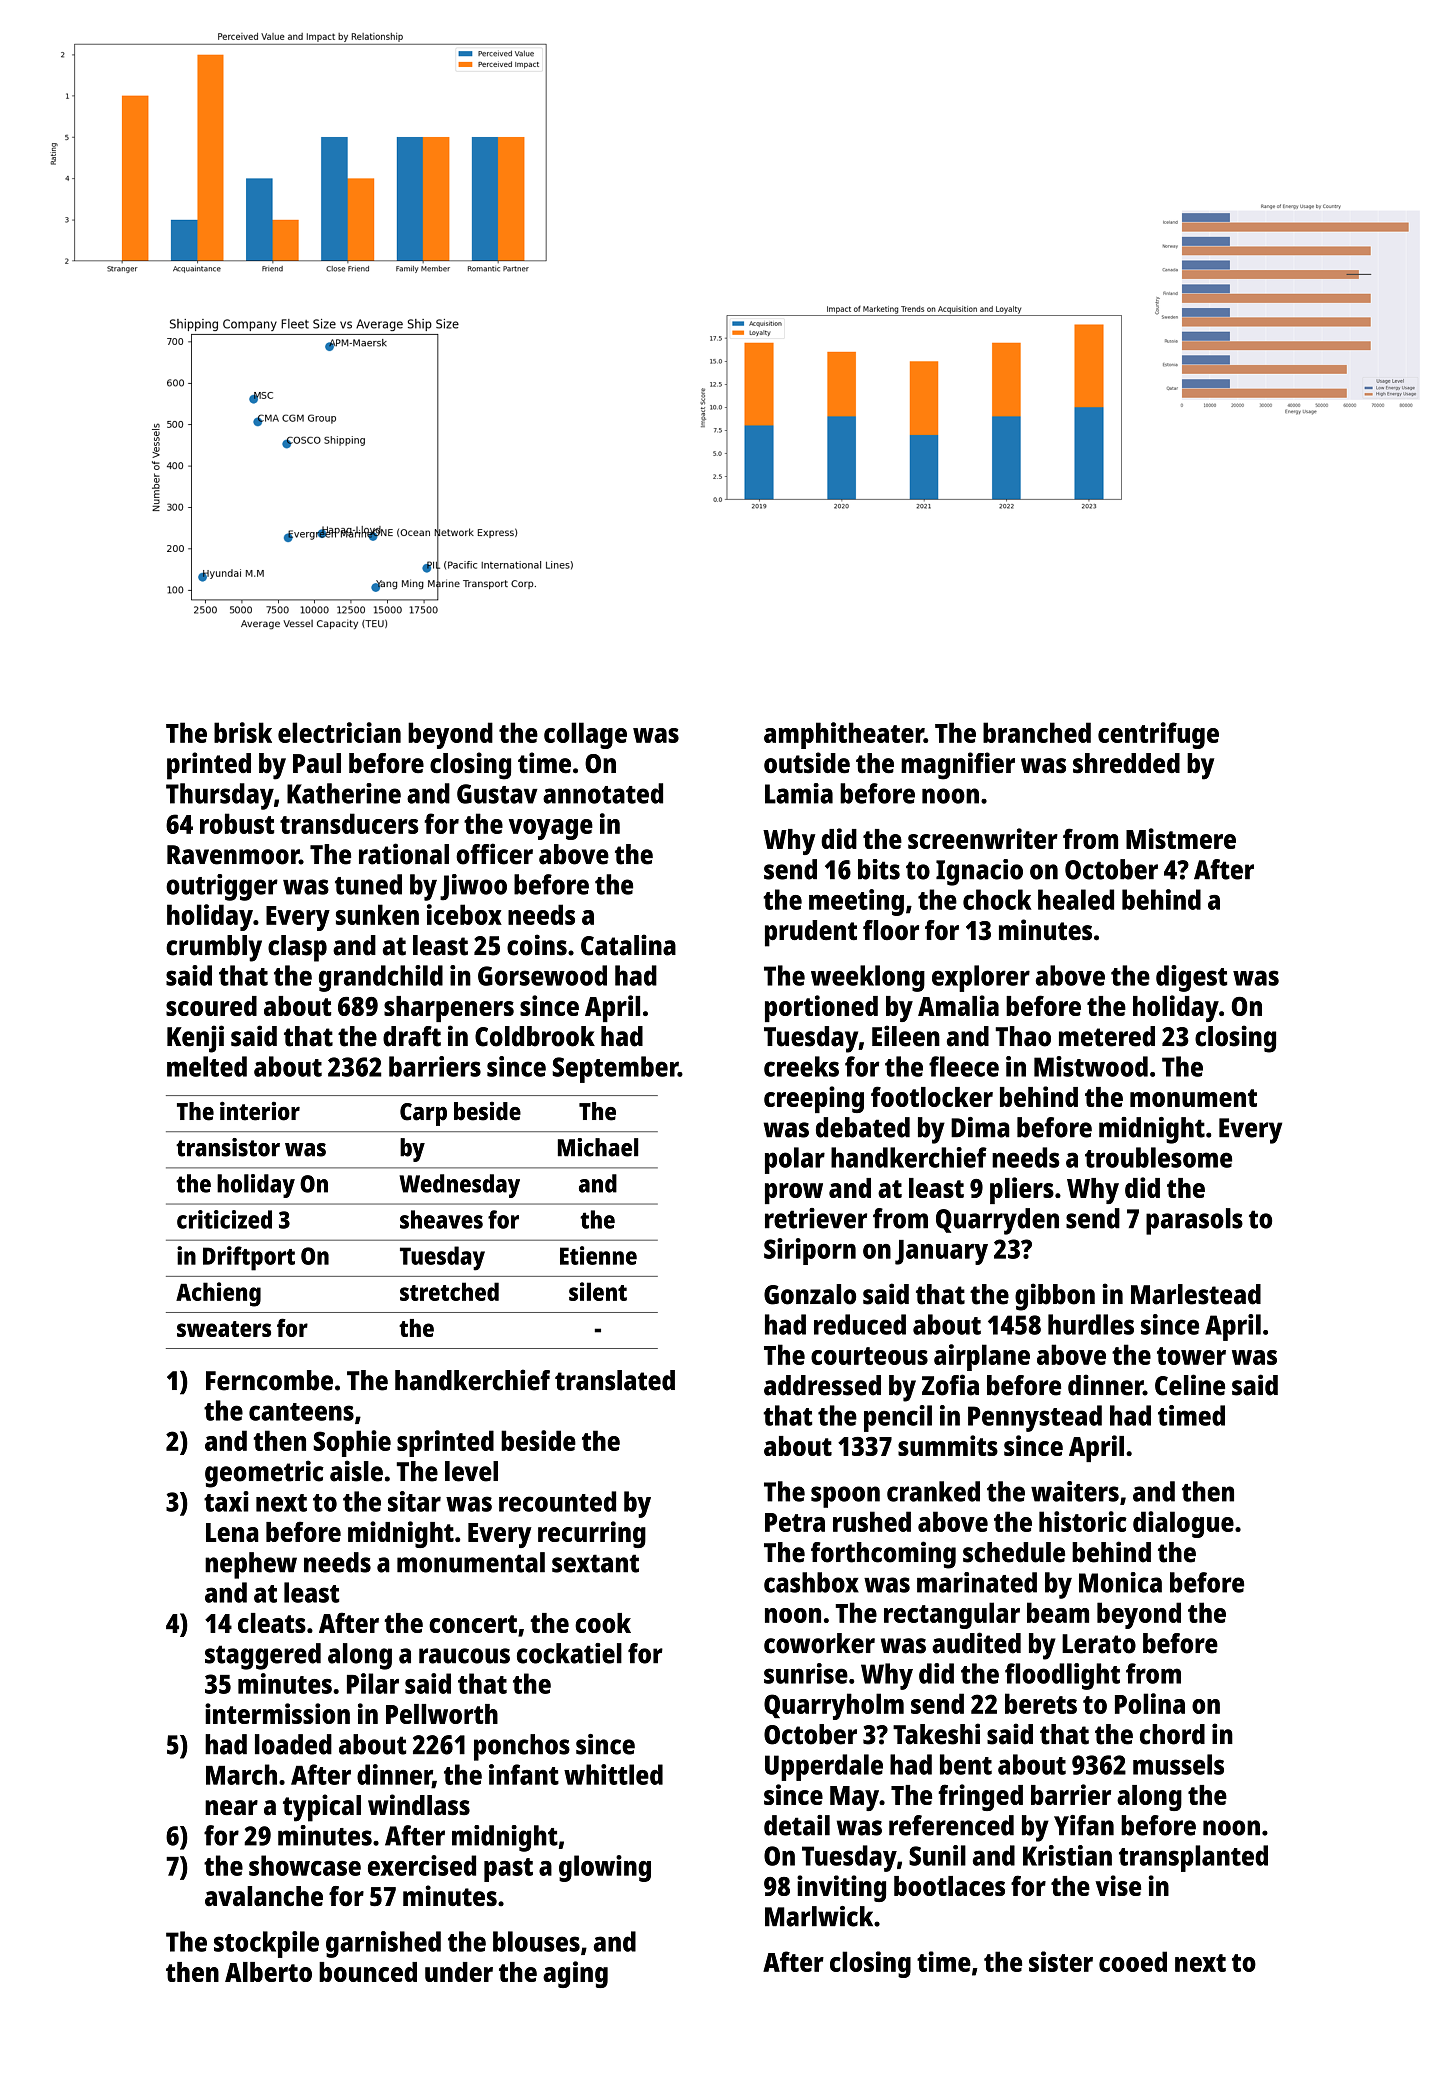 The width and height of the image is (1450, 2100). I want to click on tower, so click(1191, 1356).
